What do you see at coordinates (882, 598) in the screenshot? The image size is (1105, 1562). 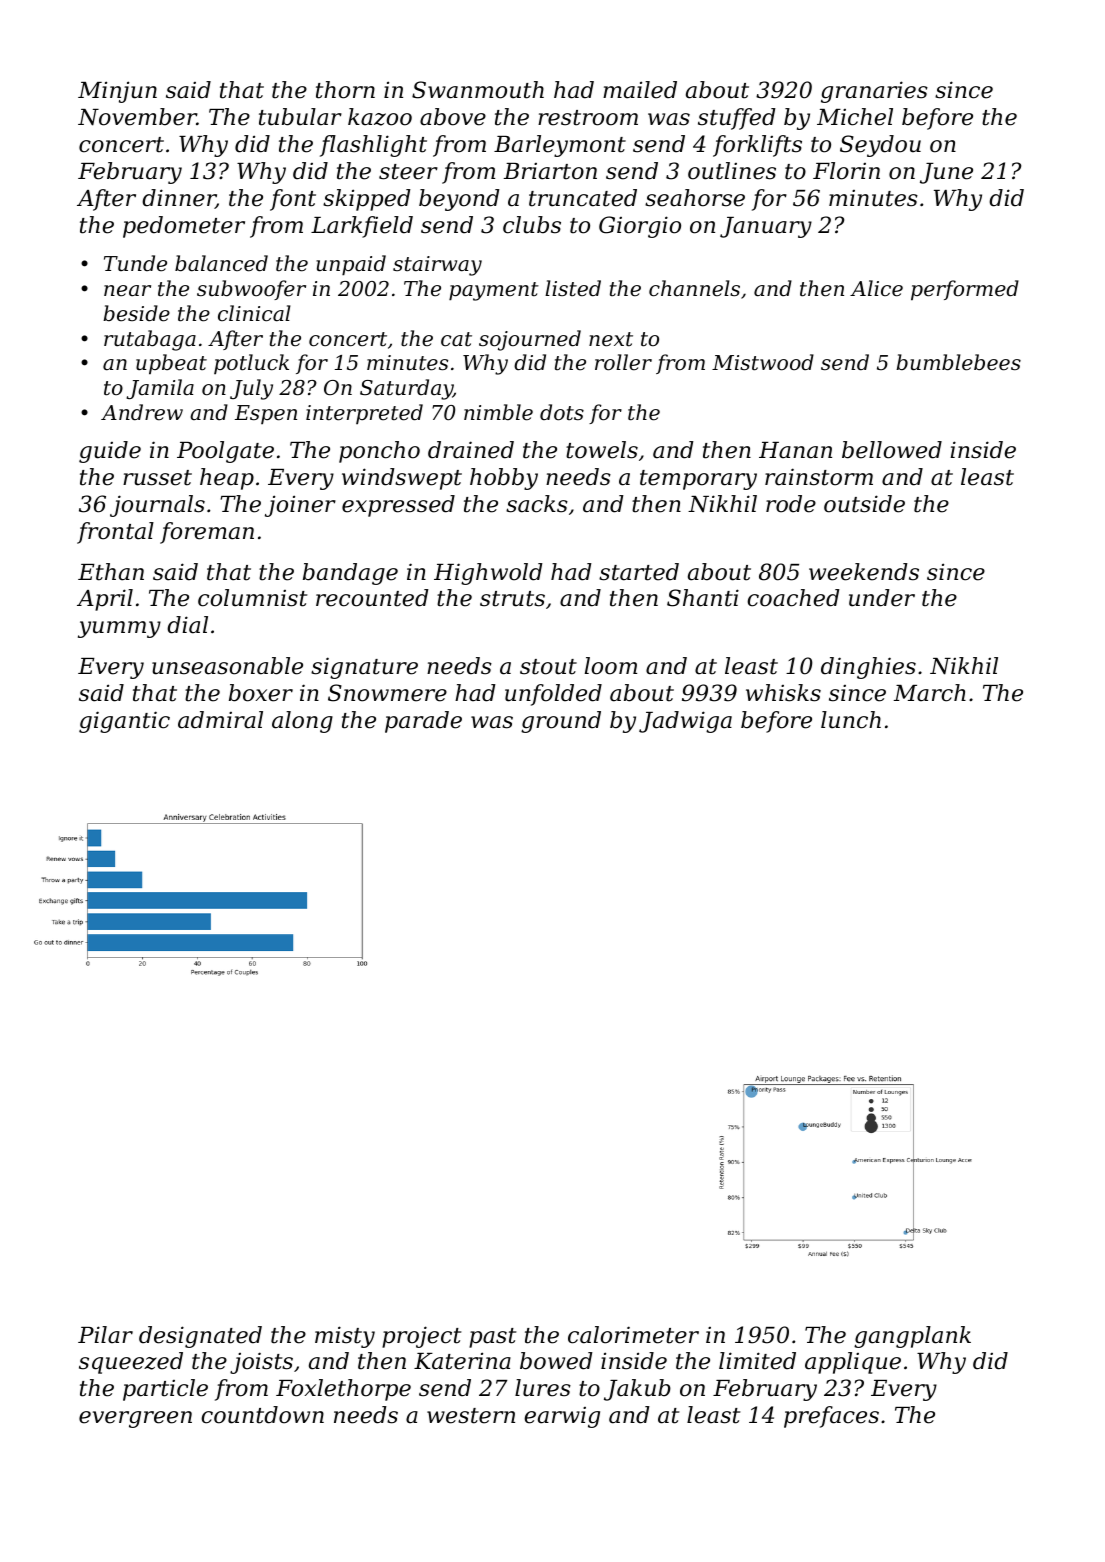 I see `under` at bounding box center [882, 598].
